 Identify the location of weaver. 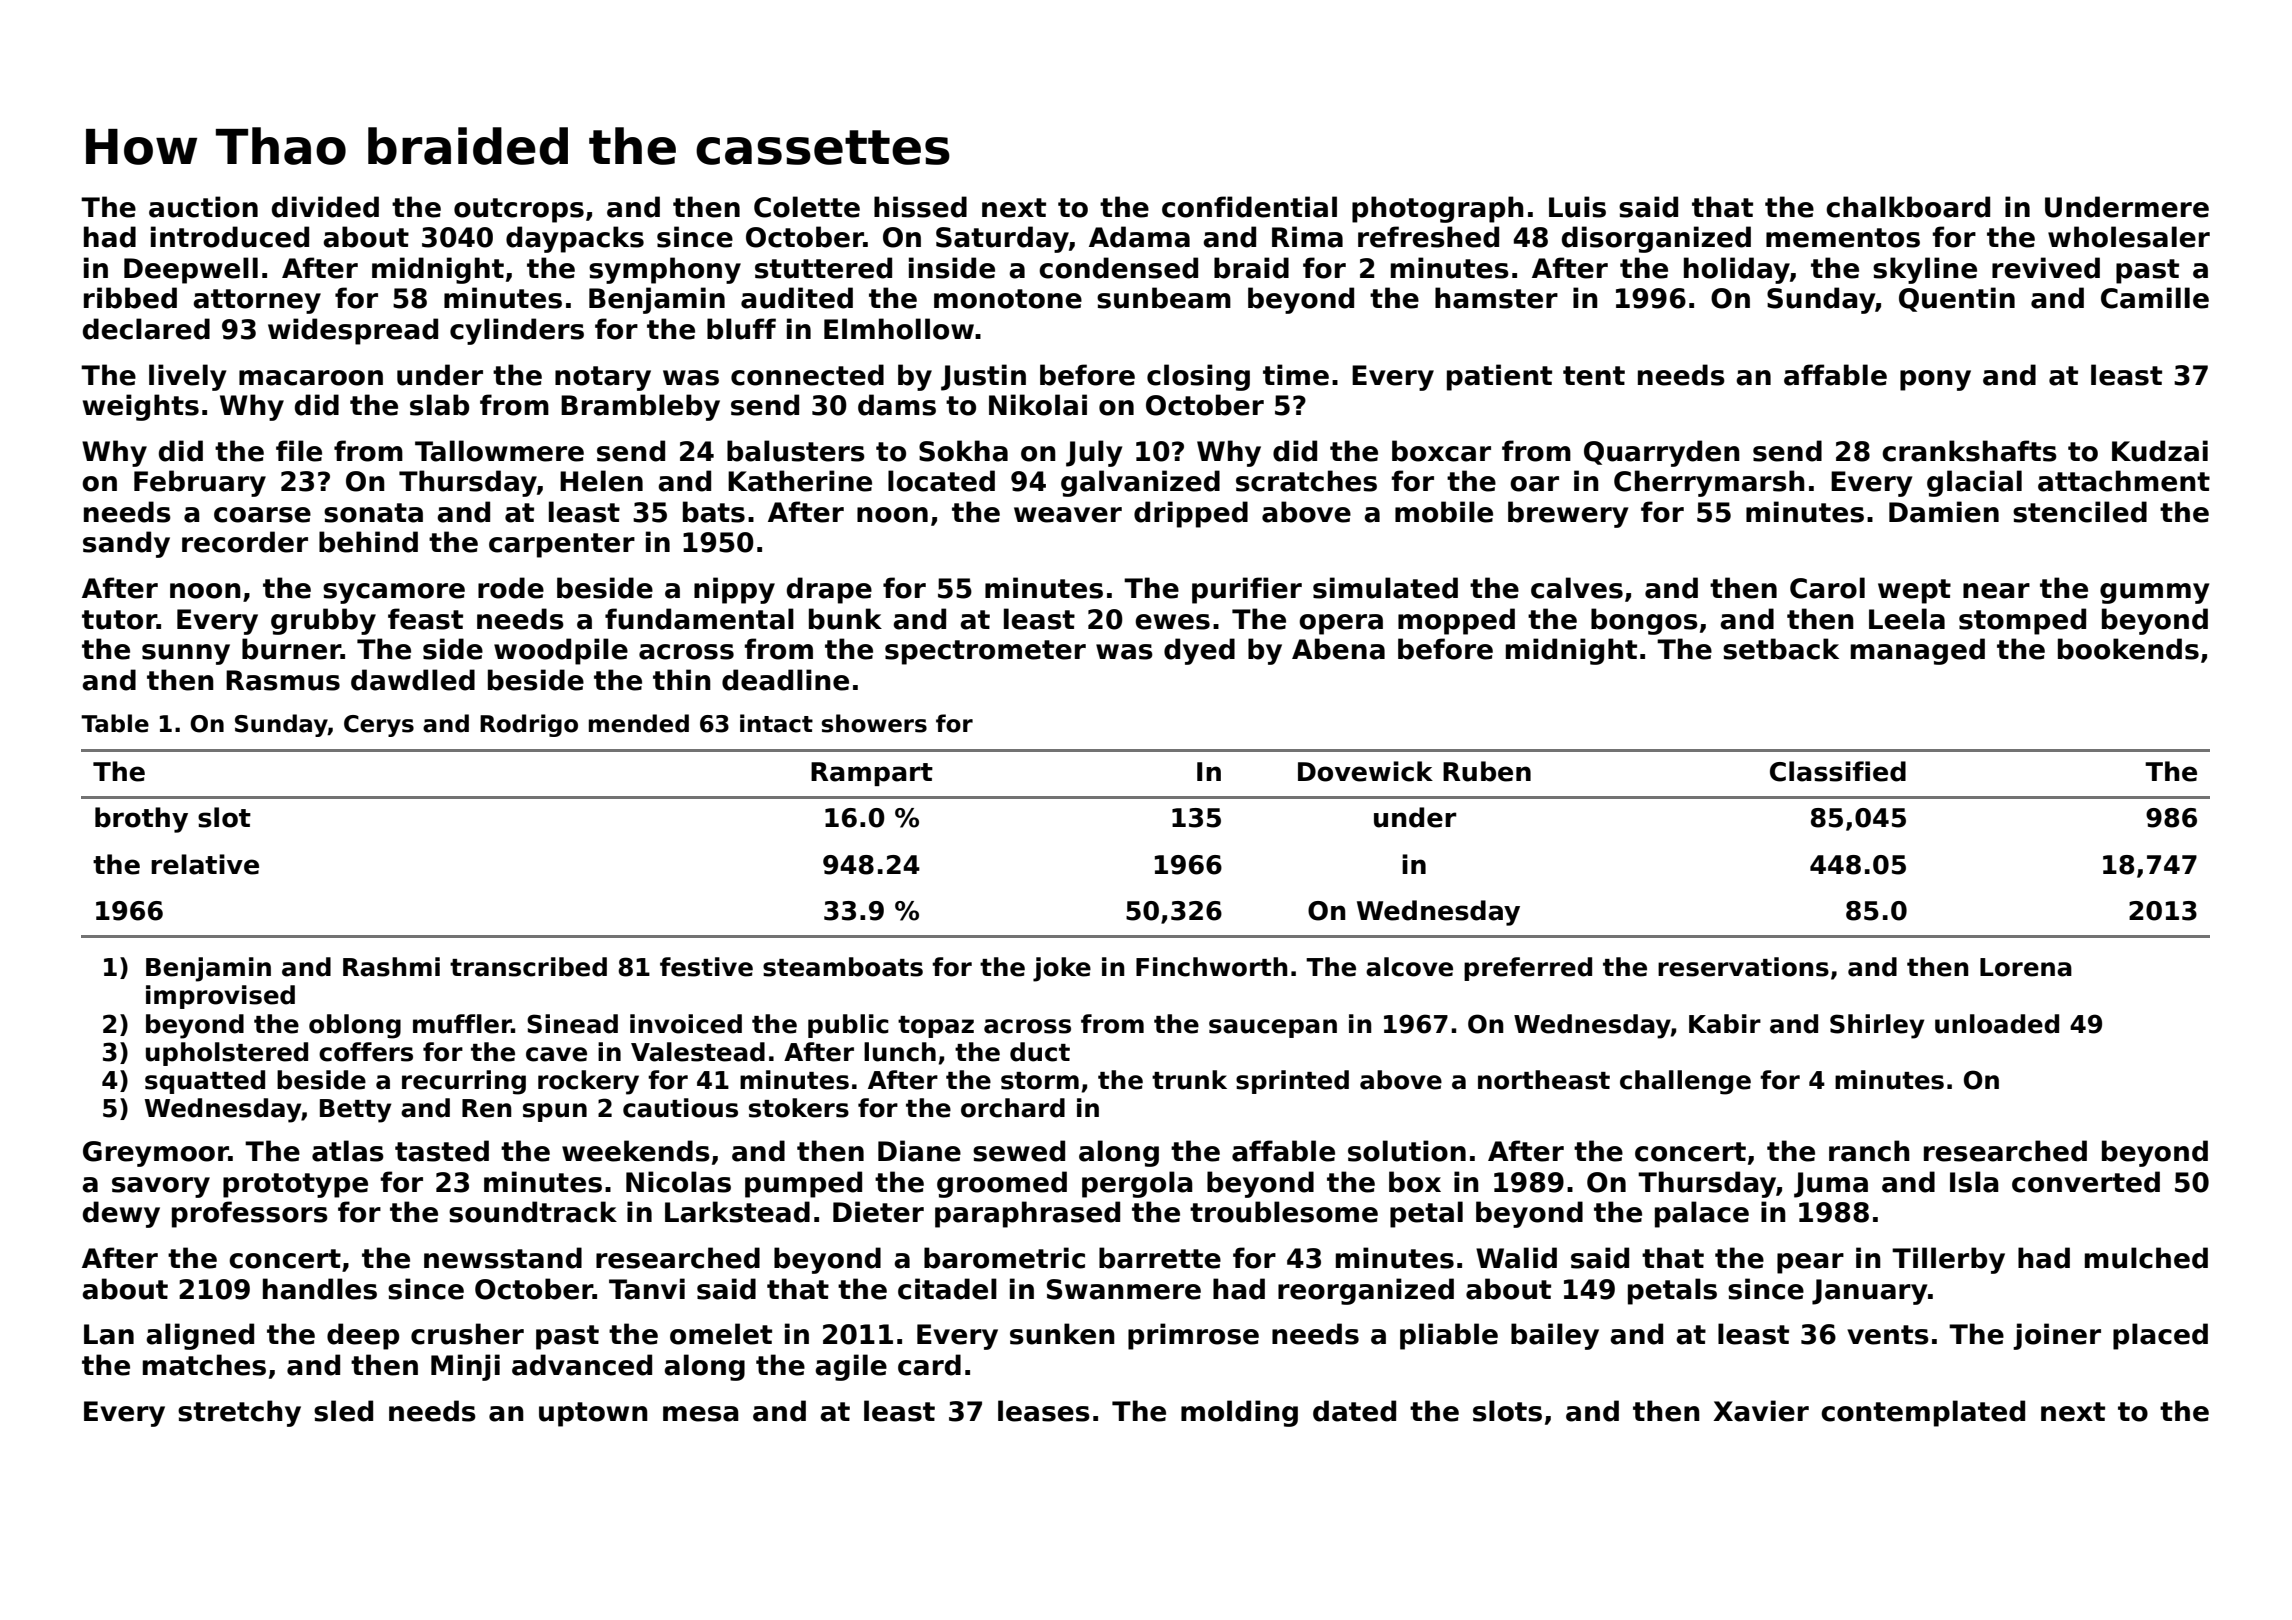
(1068, 515).
